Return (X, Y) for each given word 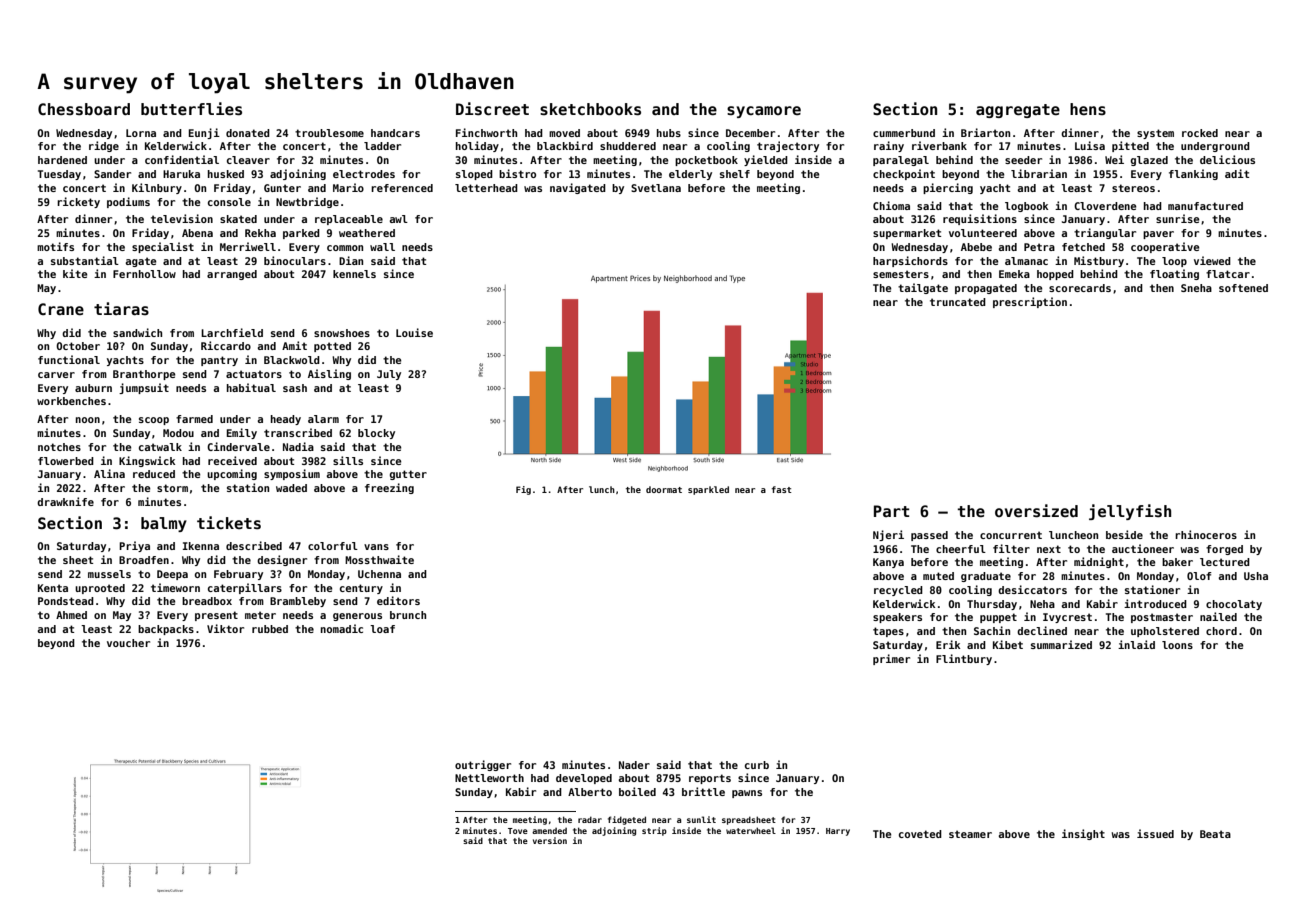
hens (1088, 109)
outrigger (483, 765)
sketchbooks (590, 109)
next (1049, 549)
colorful (333, 546)
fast (782, 489)
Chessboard (84, 109)
